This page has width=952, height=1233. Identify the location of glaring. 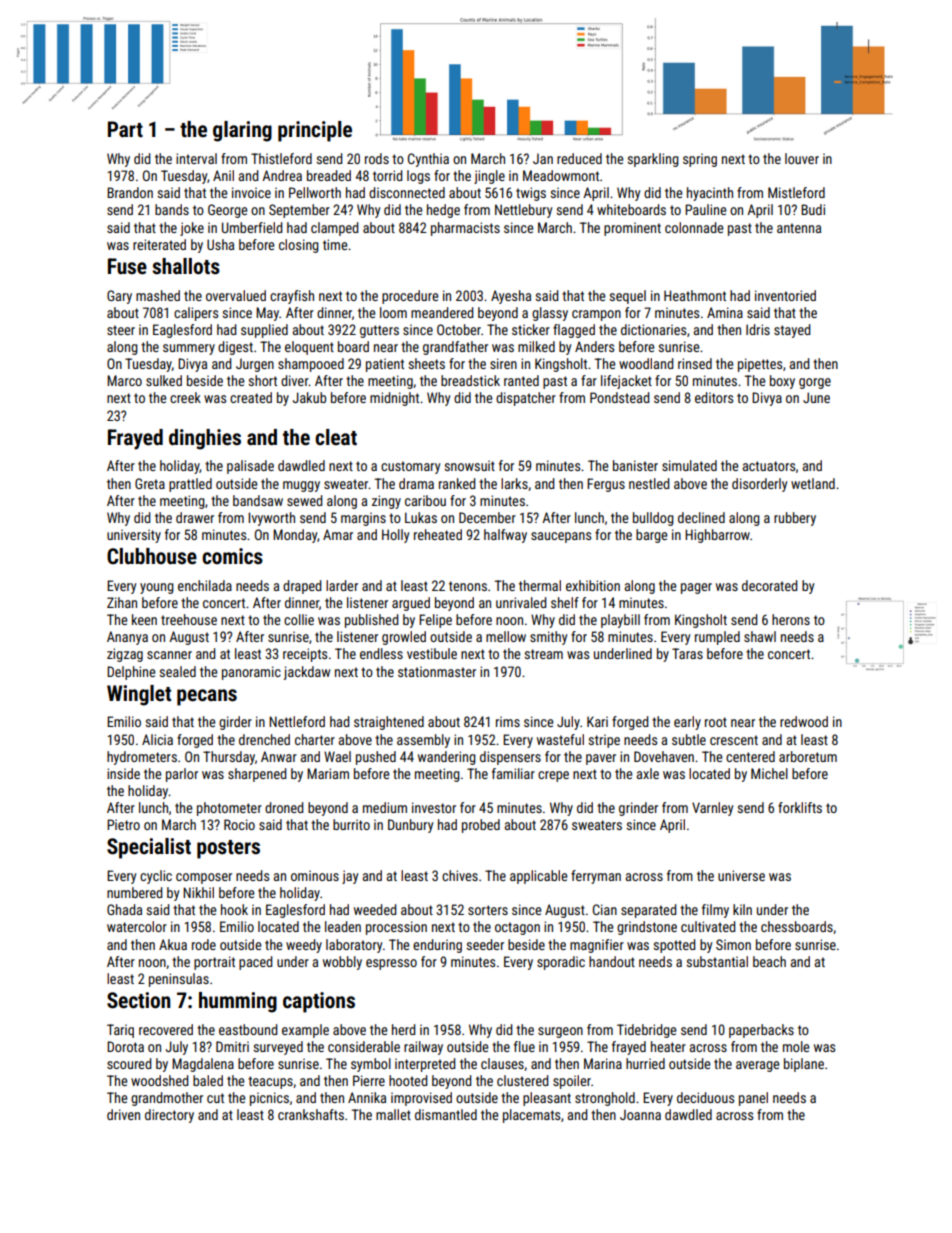
(242, 131).
